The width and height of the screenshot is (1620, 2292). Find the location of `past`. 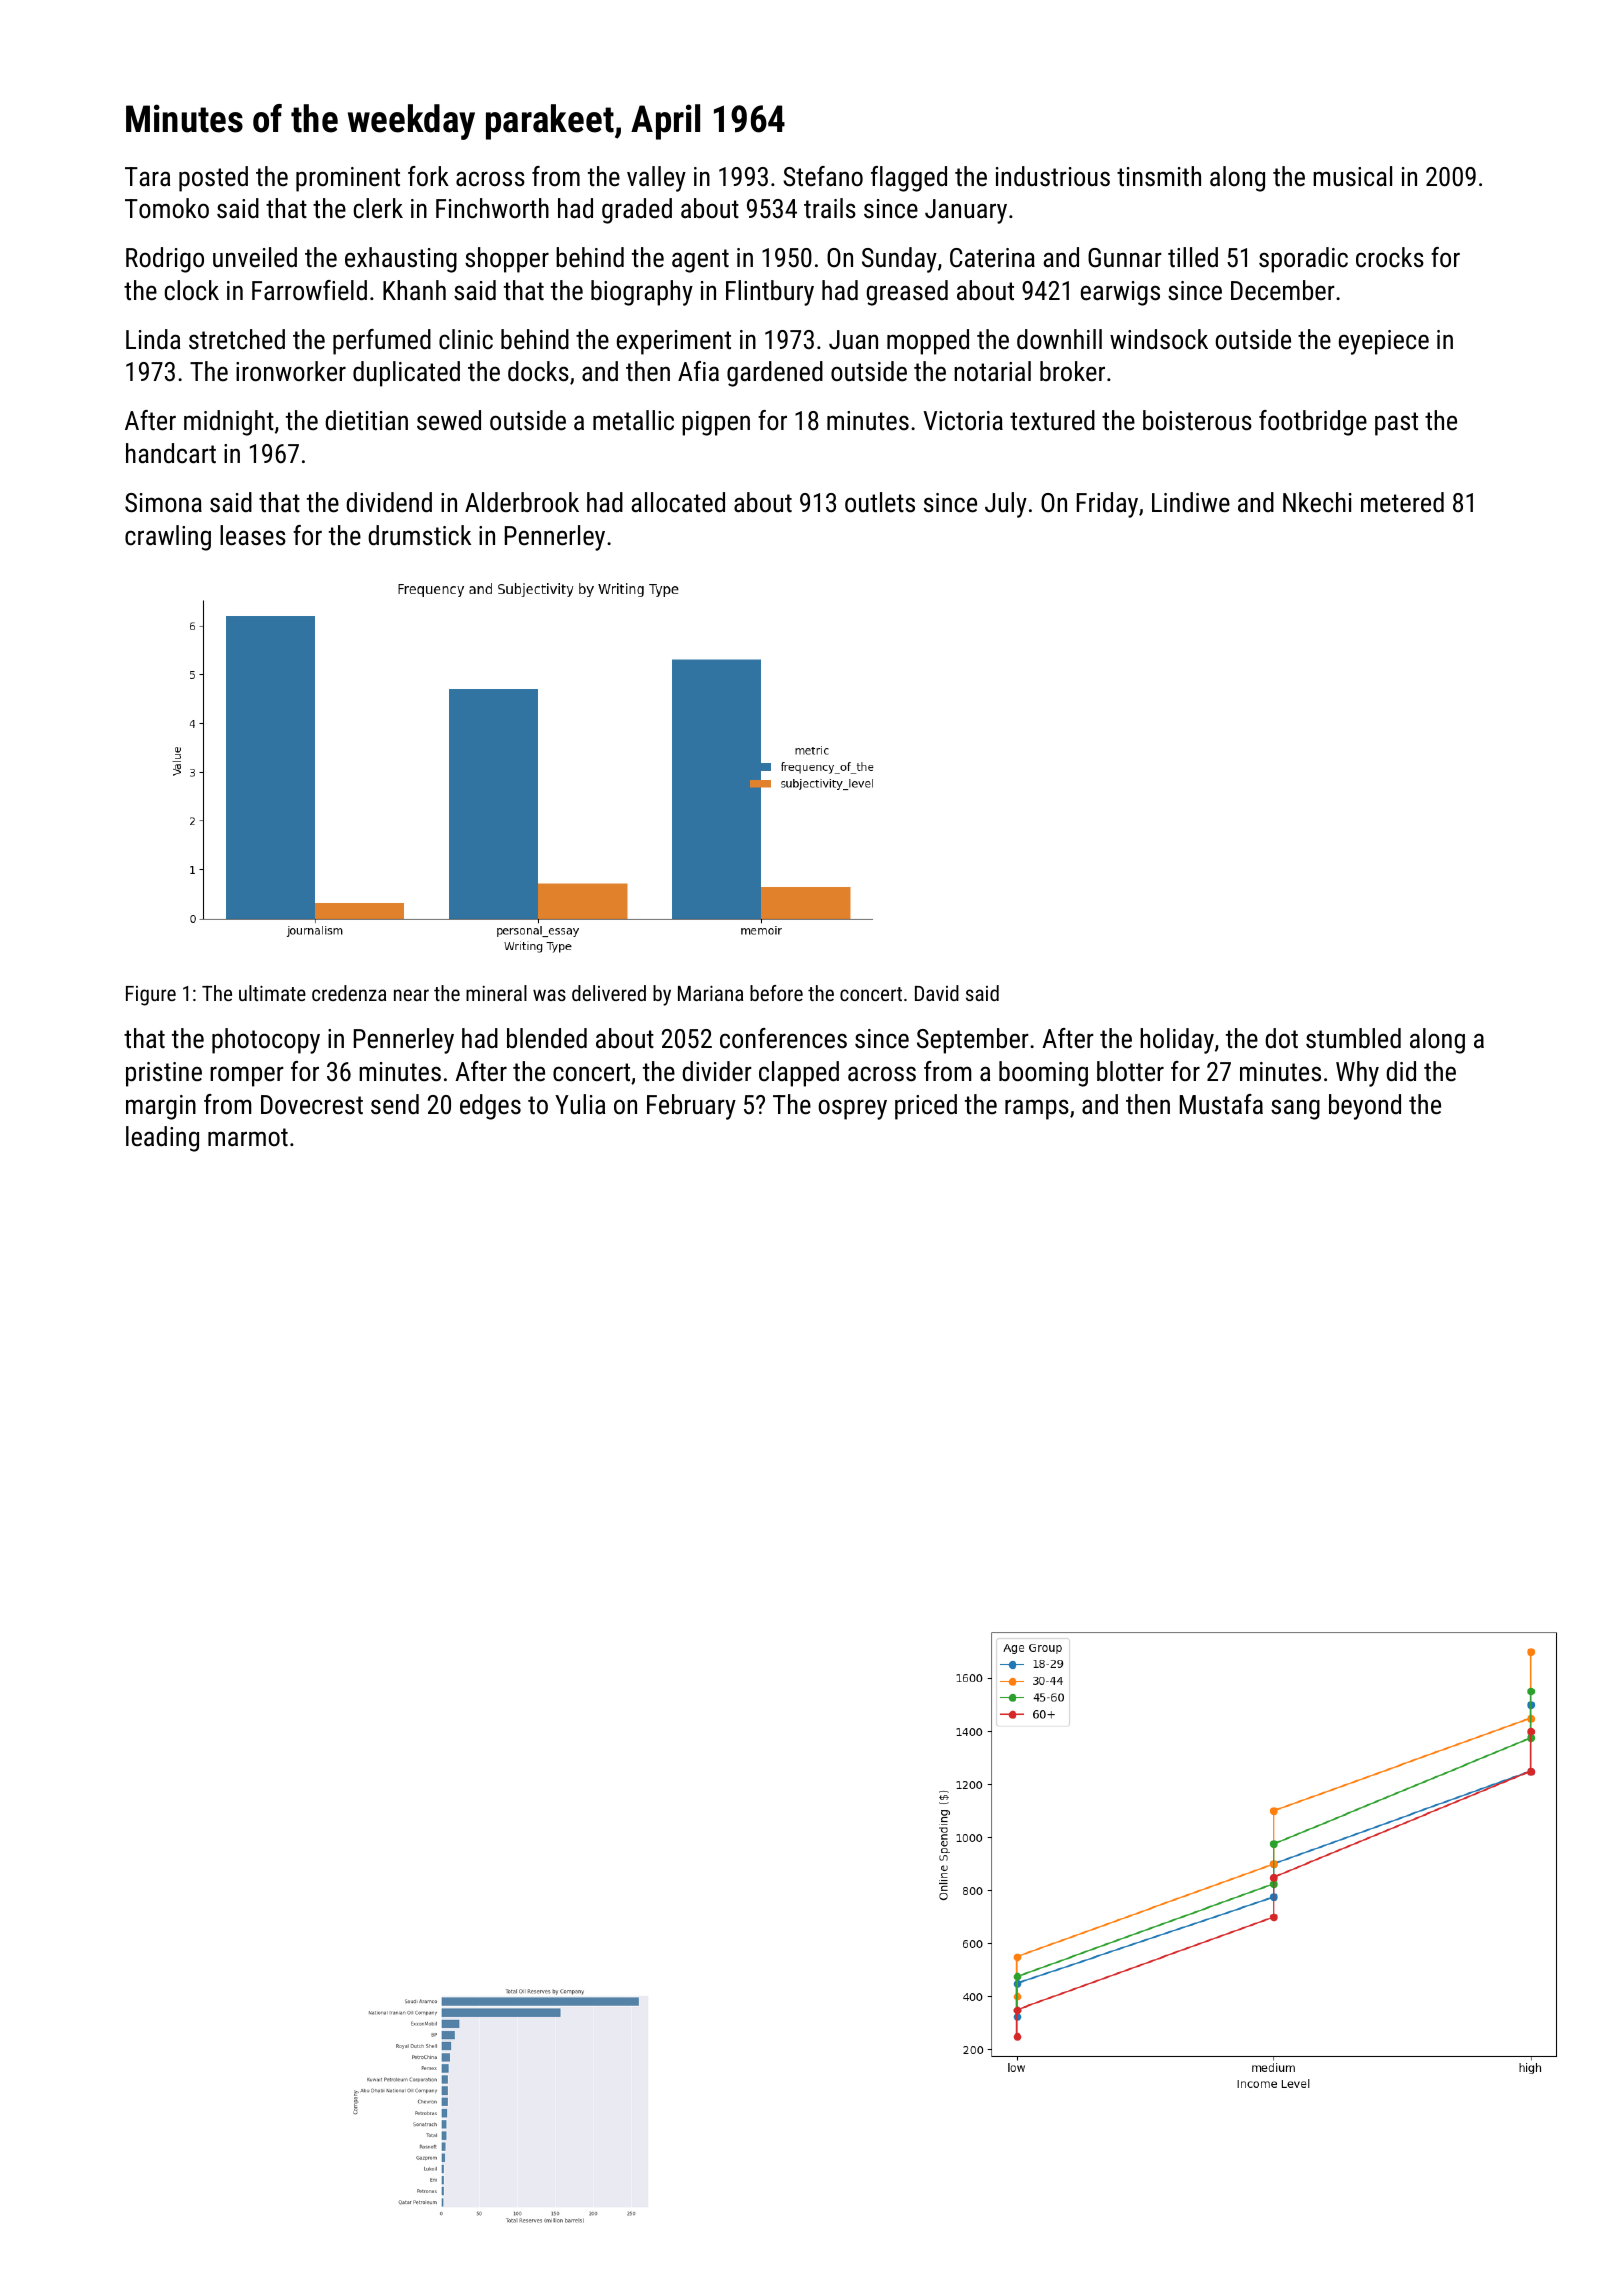

past is located at coordinates (1396, 424).
